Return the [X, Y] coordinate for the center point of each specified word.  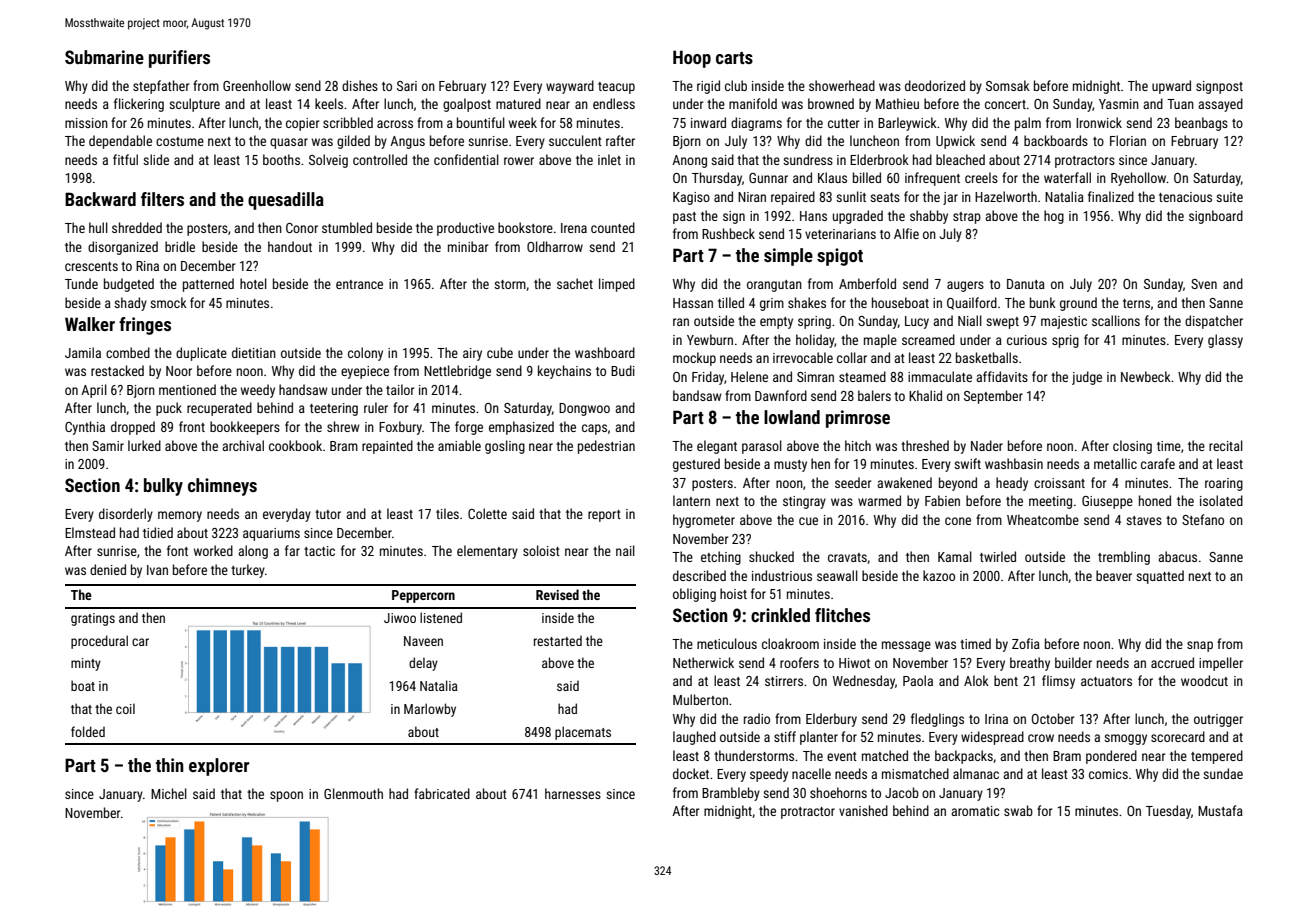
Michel [169, 793]
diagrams [756, 124]
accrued [1172, 662]
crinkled [780, 615]
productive [465, 229]
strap [967, 218]
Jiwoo [400, 618]
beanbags [1201, 124]
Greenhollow [257, 85]
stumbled [347, 227]
